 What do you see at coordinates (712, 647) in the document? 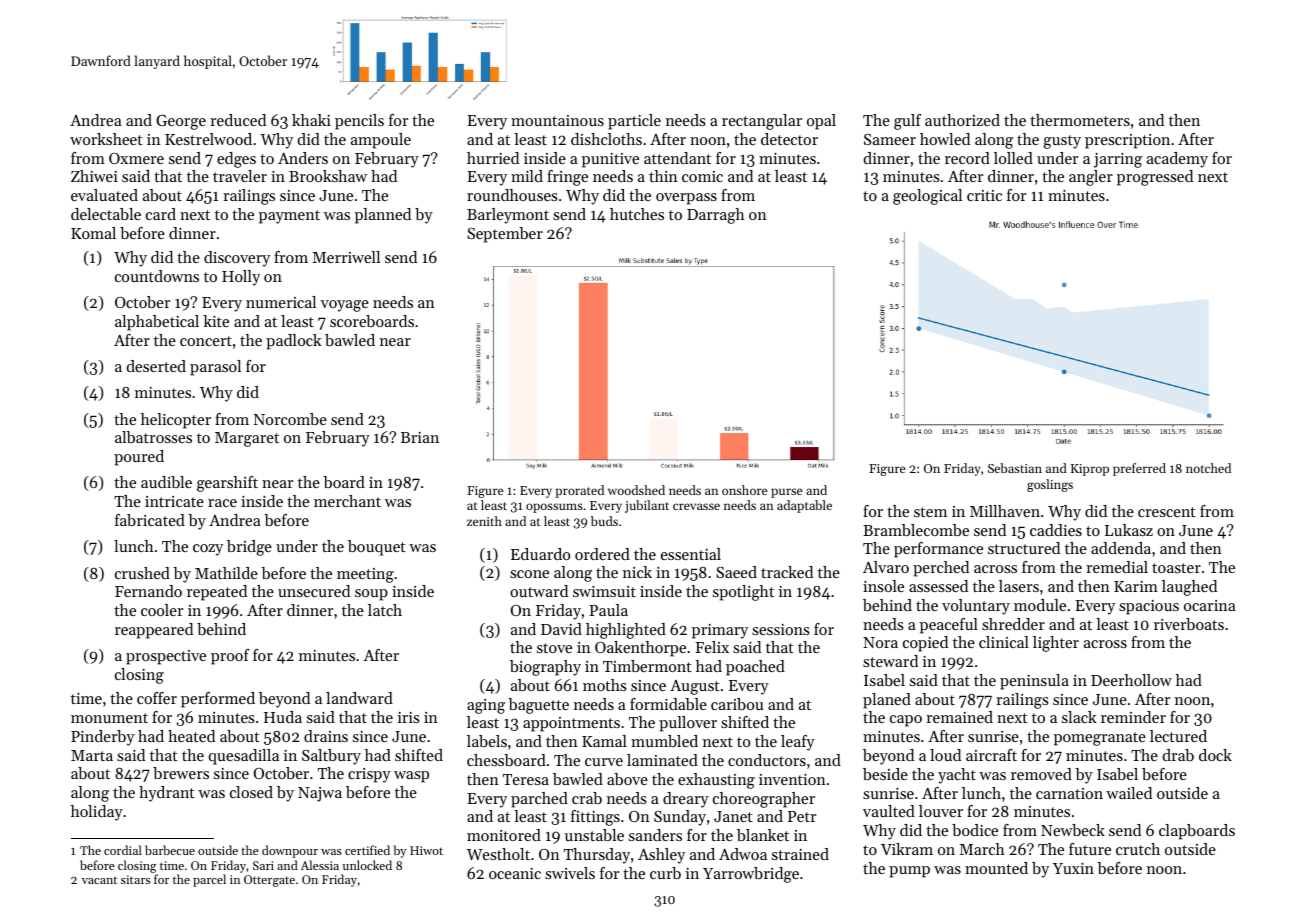
I see `Felix` at bounding box center [712, 647].
